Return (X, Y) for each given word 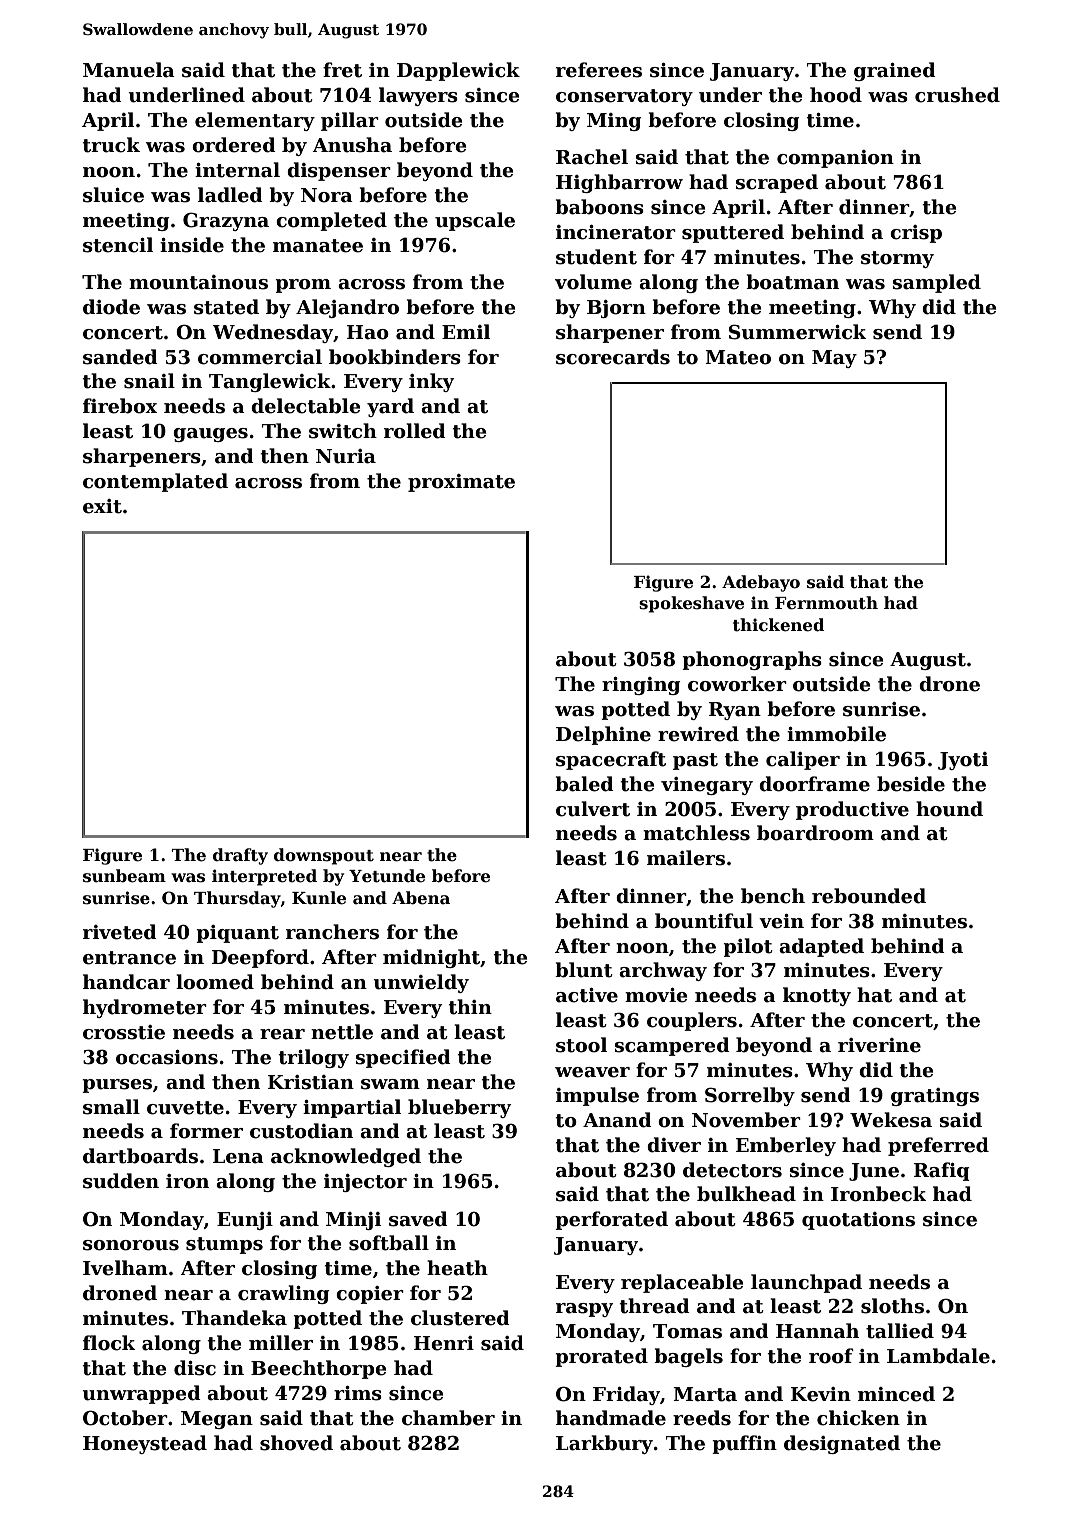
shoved (296, 1443)
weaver (592, 1072)
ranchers (332, 932)
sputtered (733, 233)
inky (431, 382)
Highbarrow (619, 183)
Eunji (245, 1221)
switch (343, 431)
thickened (779, 625)
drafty (240, 856)
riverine (879, 1045)
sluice (113, 195)
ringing (641, 686)
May (834, 359)
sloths (892, 1306)
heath (457, 1268)
